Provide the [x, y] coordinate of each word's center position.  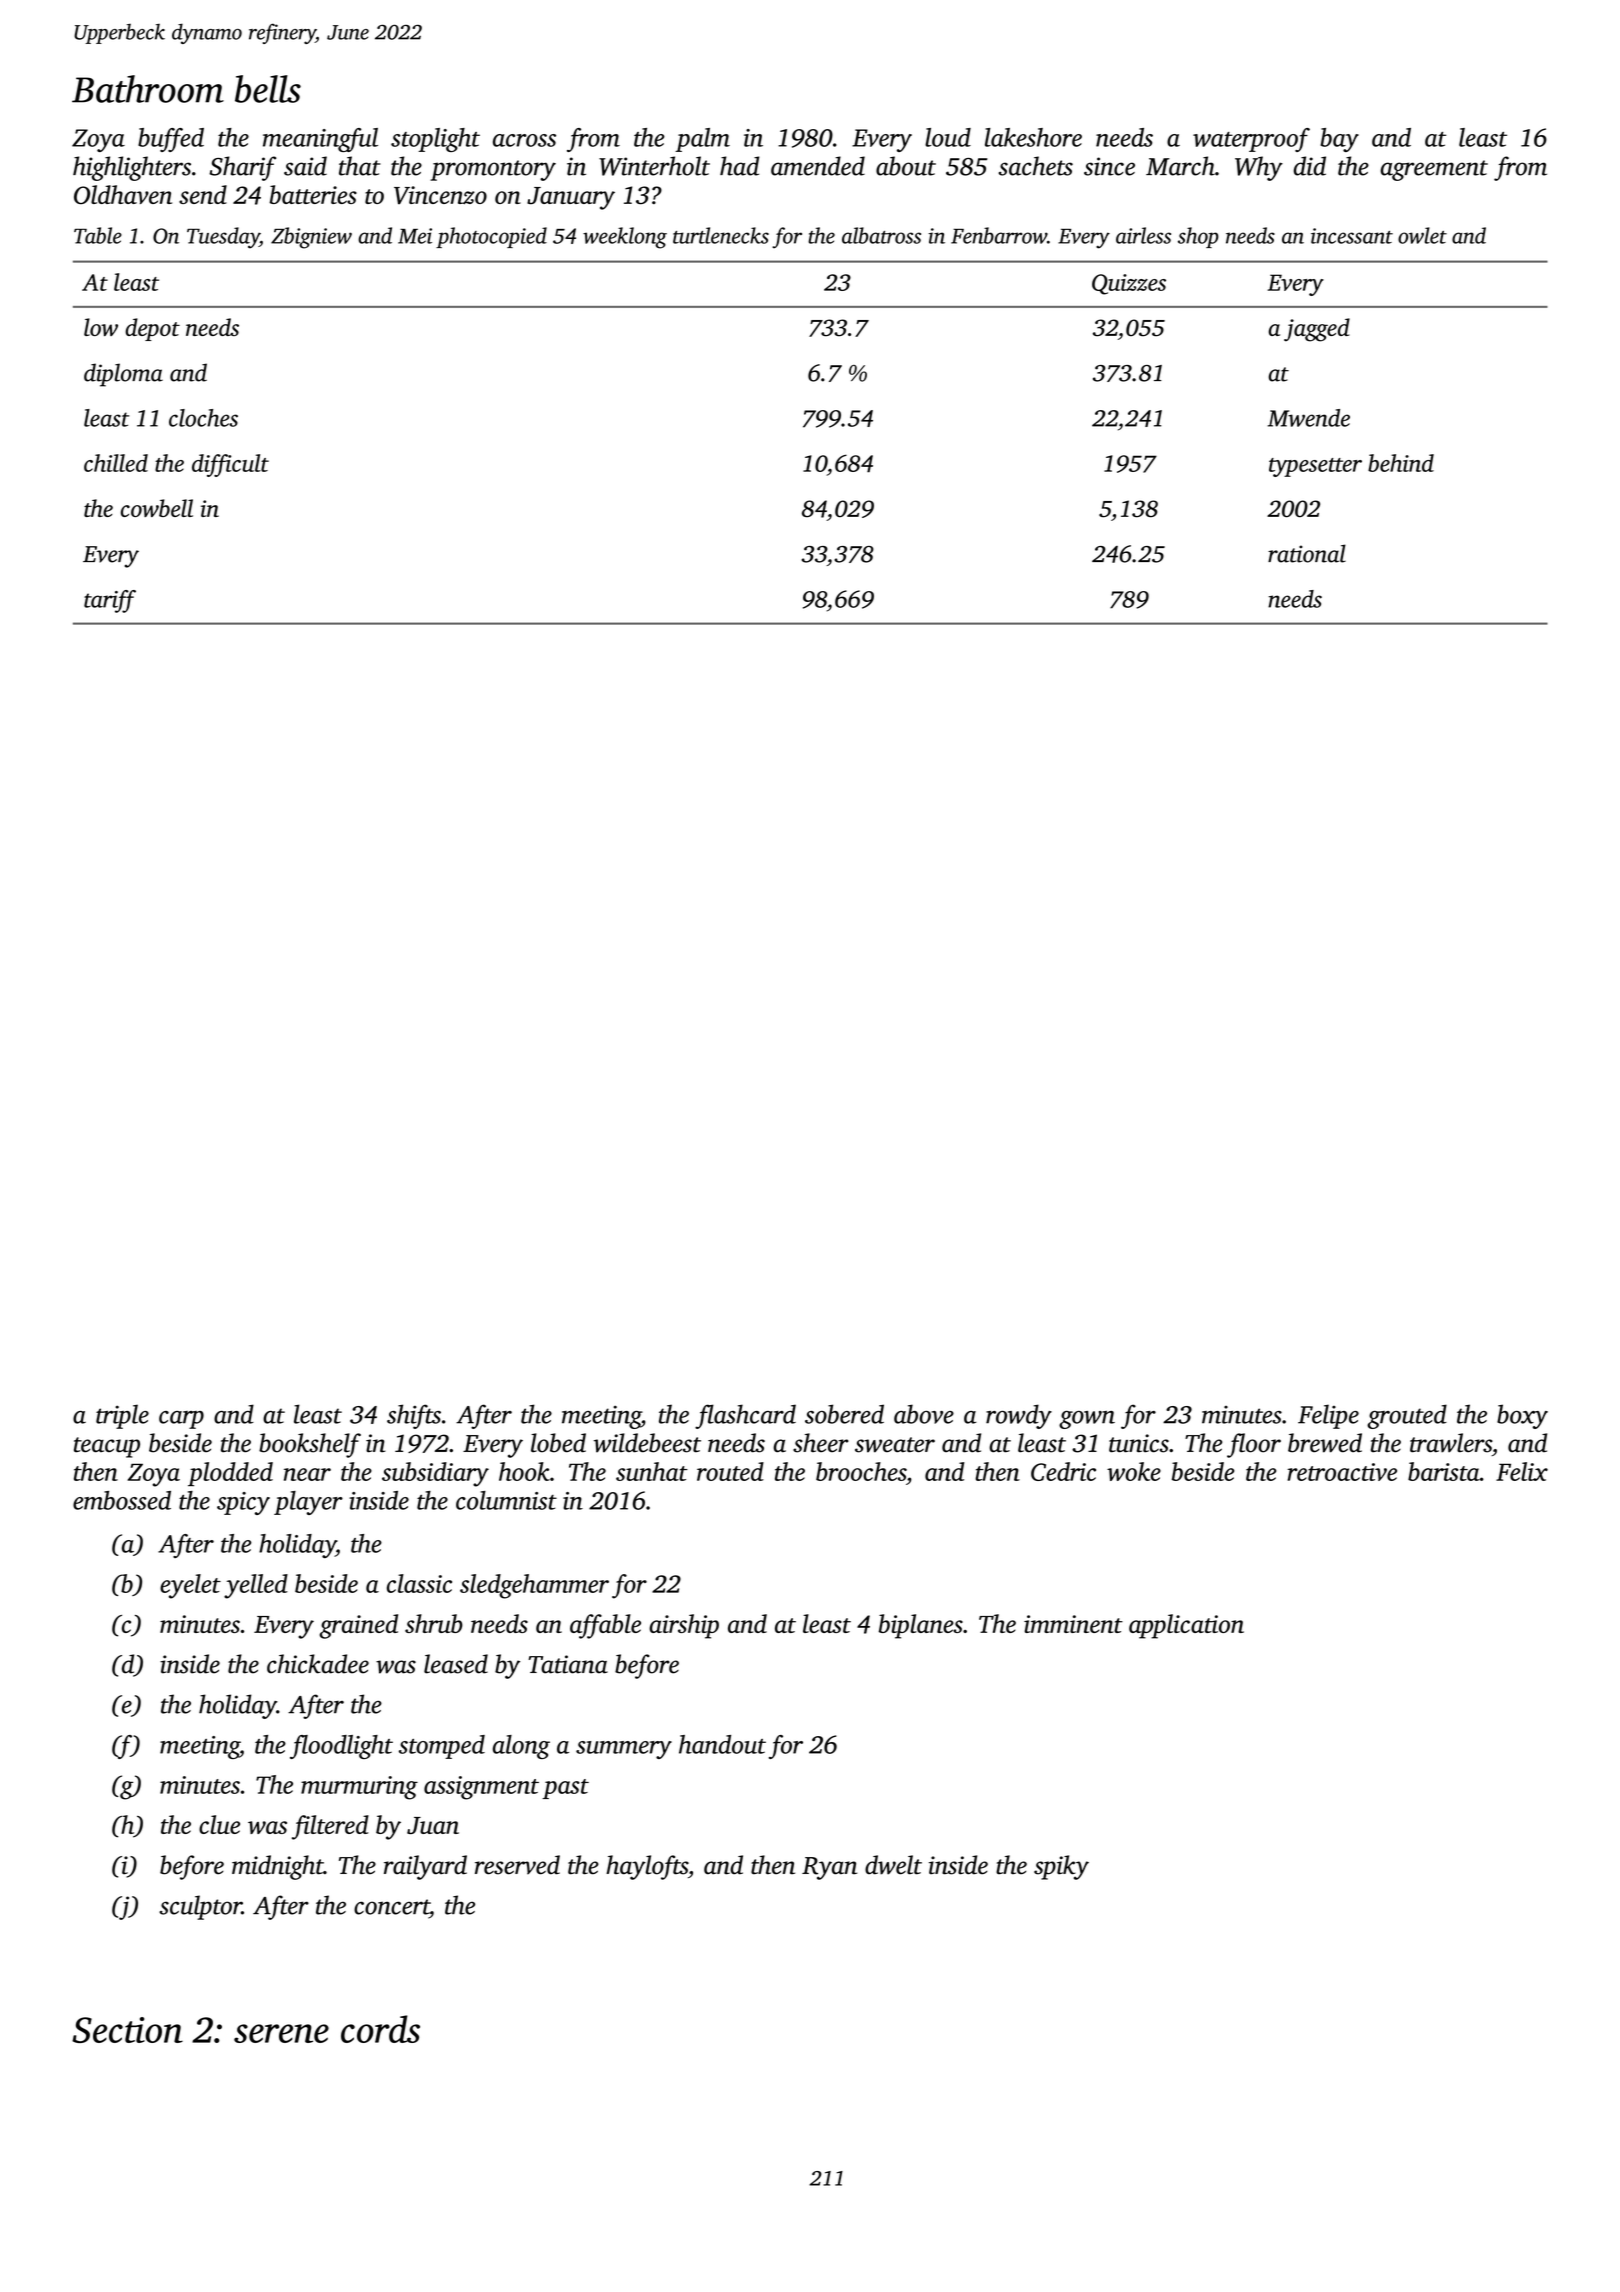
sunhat [652, 1471]
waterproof [1251, 140]
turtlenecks [721, 235]
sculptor [200, 1907]
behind [1401, 463]
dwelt [893, 1865]
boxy [1522, 1416]
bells [268, 89]
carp [181, 1420]
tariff [110, 601]
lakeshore [1033, 137]
